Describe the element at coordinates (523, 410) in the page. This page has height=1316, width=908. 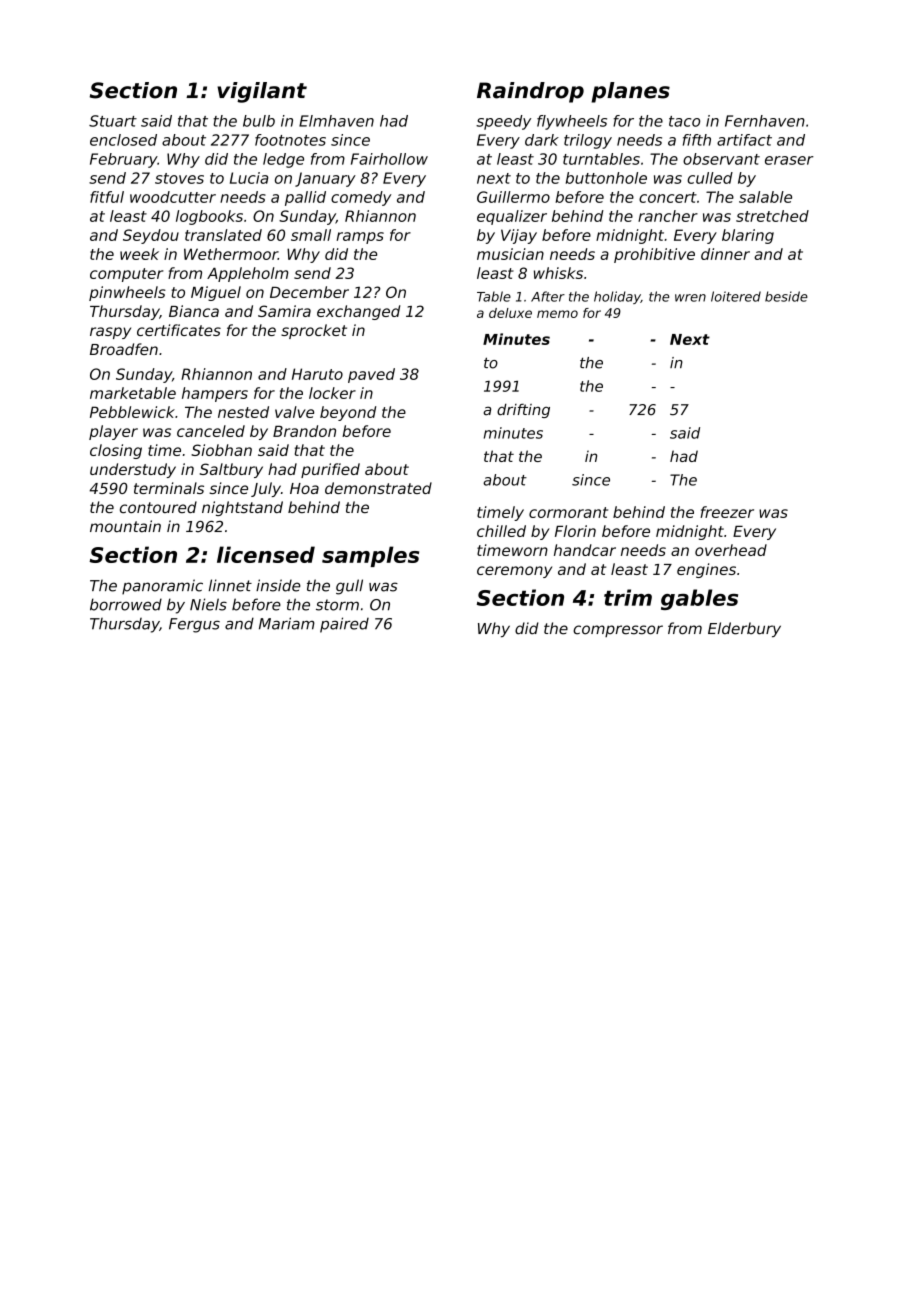
I see `drifting` at that location.
